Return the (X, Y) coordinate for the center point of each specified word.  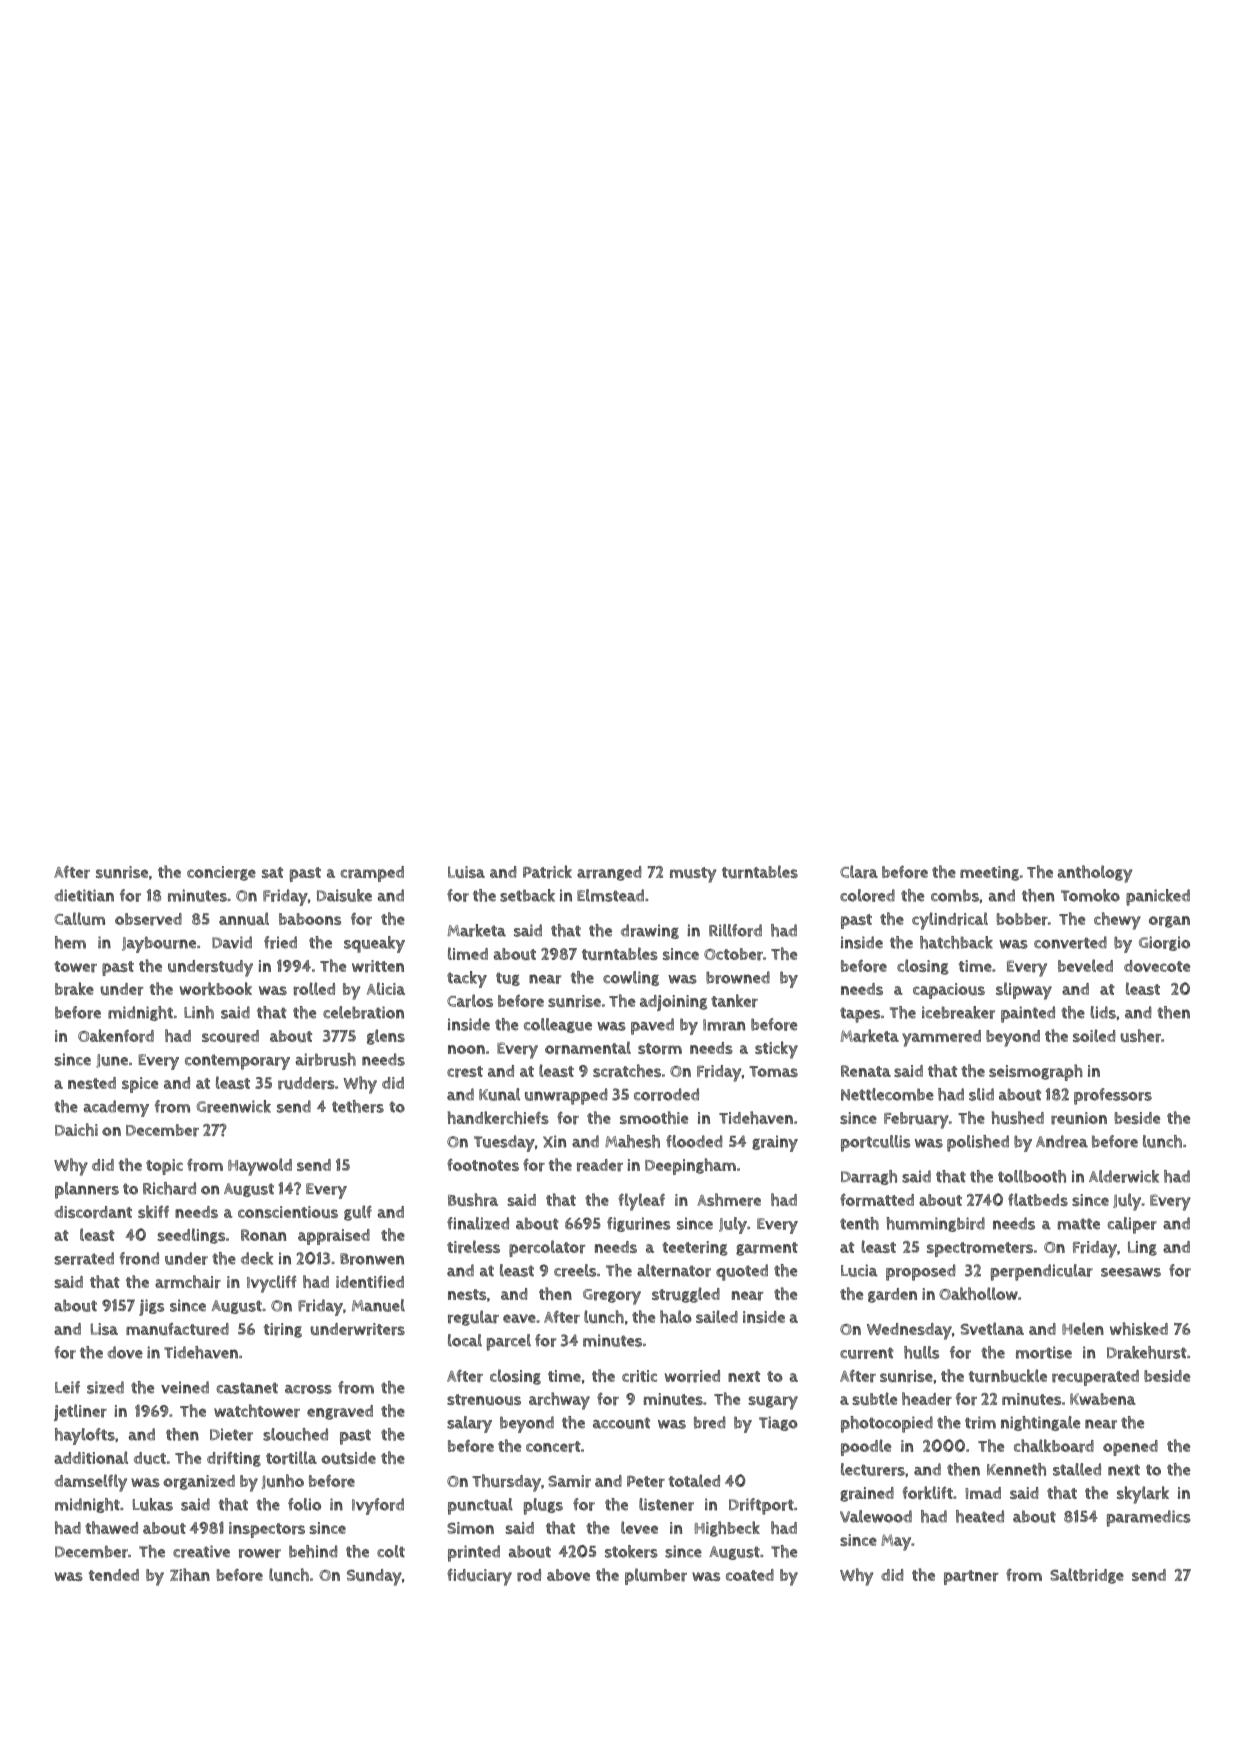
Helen (1083, 1328)
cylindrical (950, 921)
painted (1028, 1014)
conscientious (288, 1212)
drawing (650, 931)
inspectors (267, 1530)
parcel (509, 1342)
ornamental (588, 1048)
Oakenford (116, 1036)
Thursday (506, 1483)
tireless (473, 1247)
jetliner (80, 1412)
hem (70, 942)
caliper (1132, 1225)
